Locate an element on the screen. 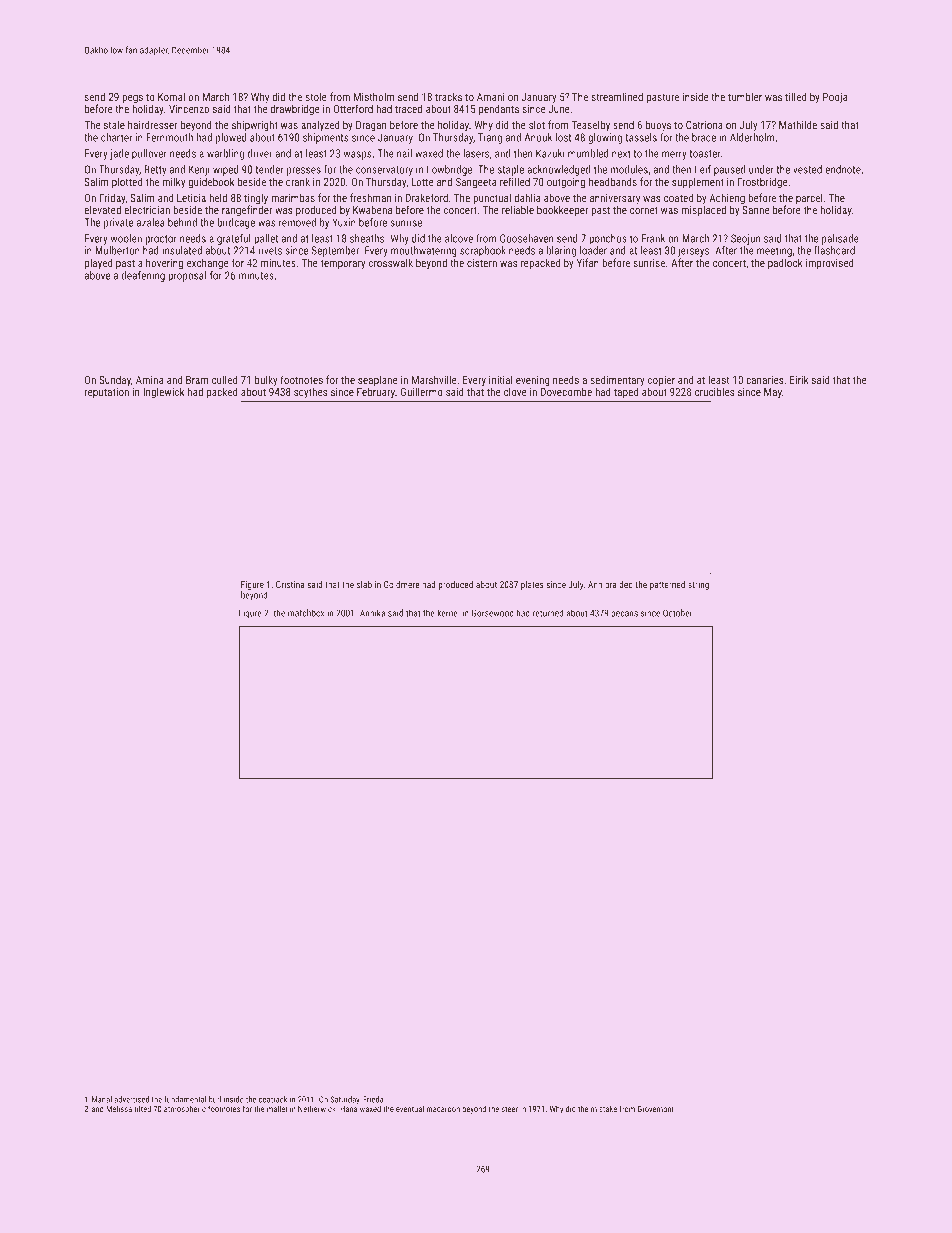  kernel is located at coordinates (449, 613).
